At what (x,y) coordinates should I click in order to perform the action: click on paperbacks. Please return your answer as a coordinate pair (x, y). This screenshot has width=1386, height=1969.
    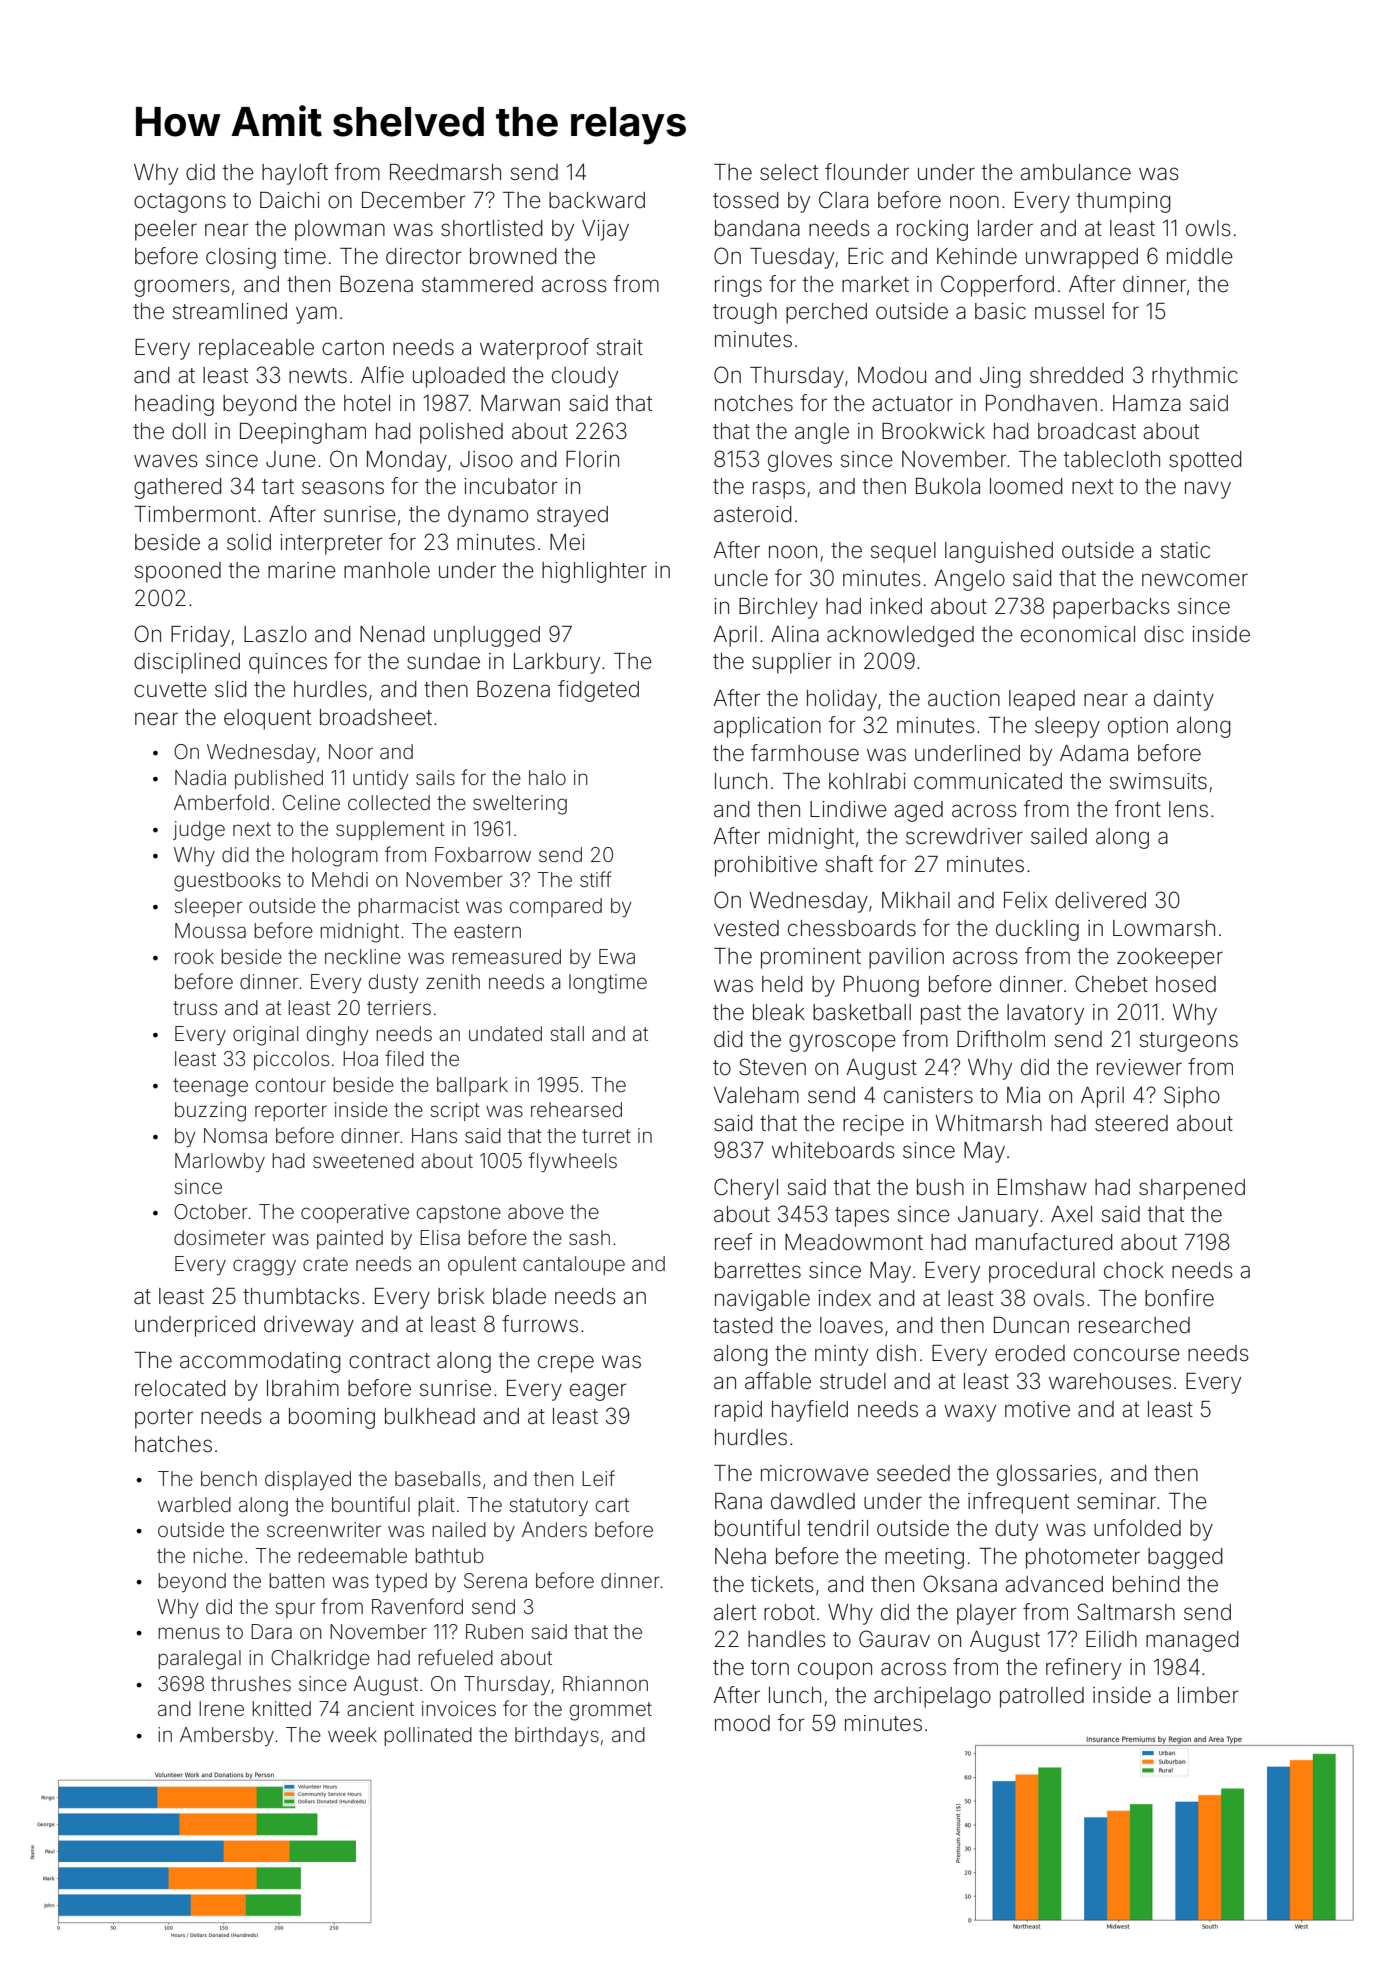
    Looking at the image, I should click on (1111, 608).
